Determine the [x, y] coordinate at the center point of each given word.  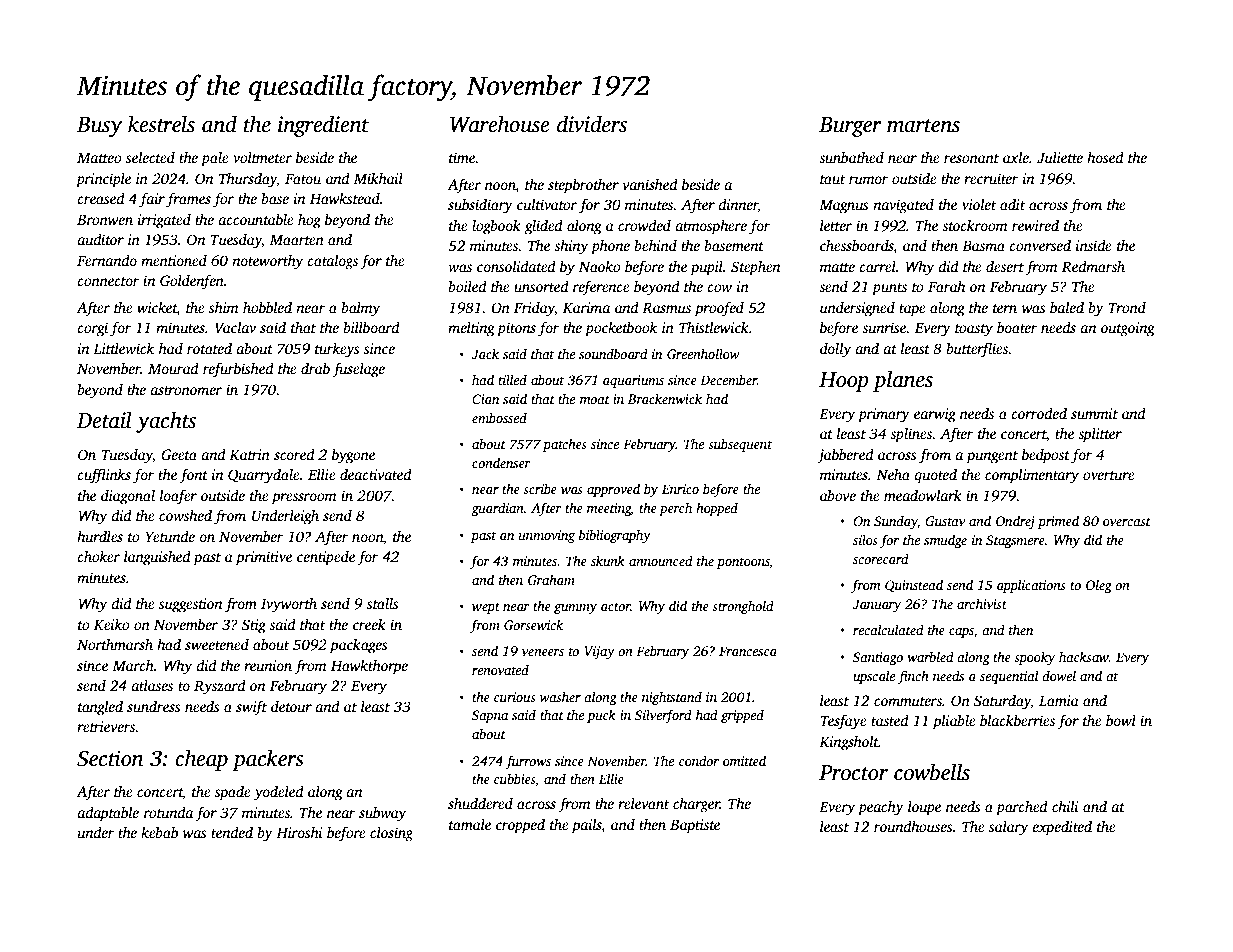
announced [661, 560]
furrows [528, 762]
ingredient [323, 126]
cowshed [185, 515]
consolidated [516, 266]
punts [889, 289]
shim [224, 307]
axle [1016, 157]
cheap [201, 760]
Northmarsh [115, 644]
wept [486, 608]
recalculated [888, 629]
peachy [881, 808]
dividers [592, 124]
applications [1031, 586]
